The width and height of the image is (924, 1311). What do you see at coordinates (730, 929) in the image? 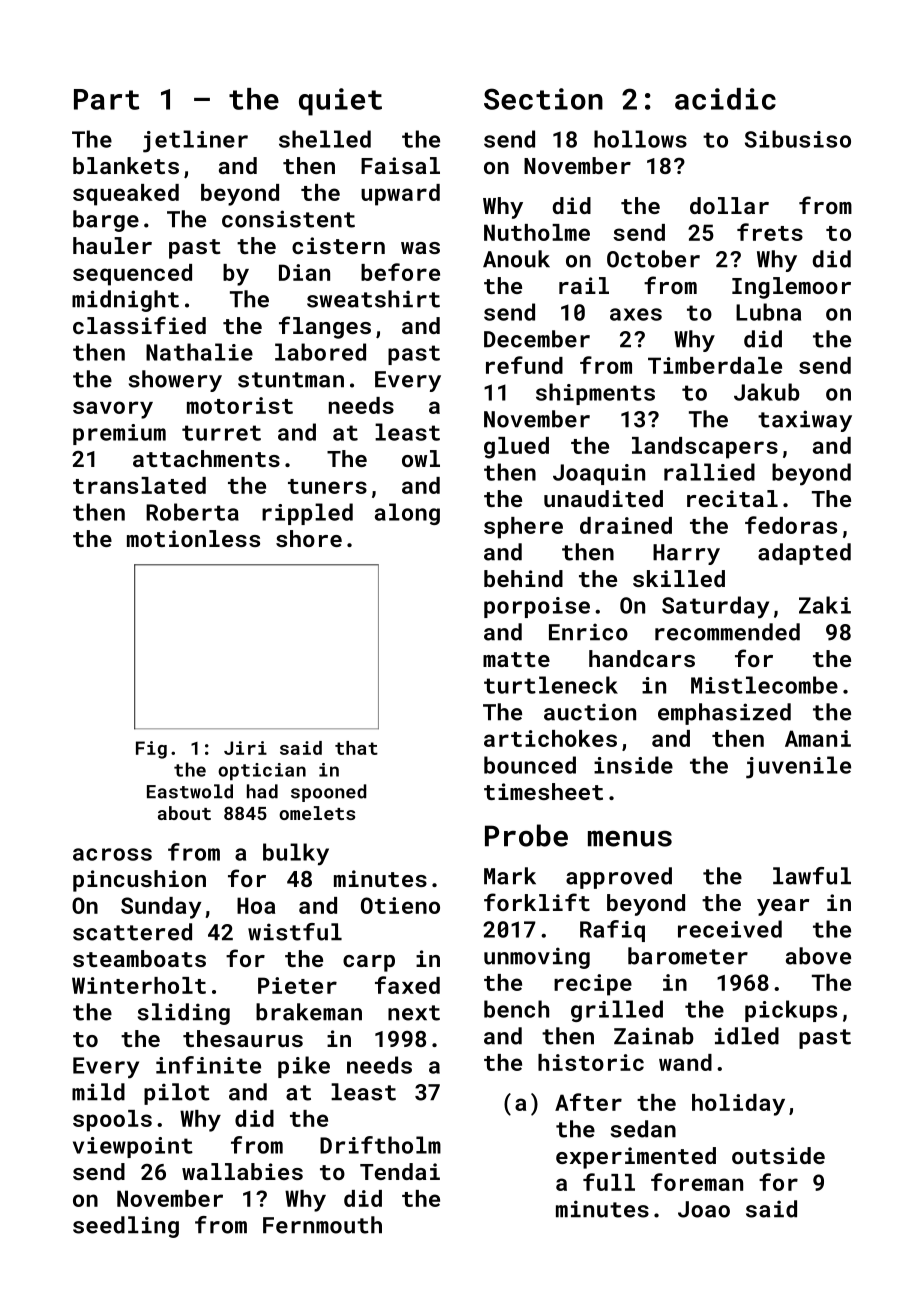
I see `received` at bounding box center [730, 929].
